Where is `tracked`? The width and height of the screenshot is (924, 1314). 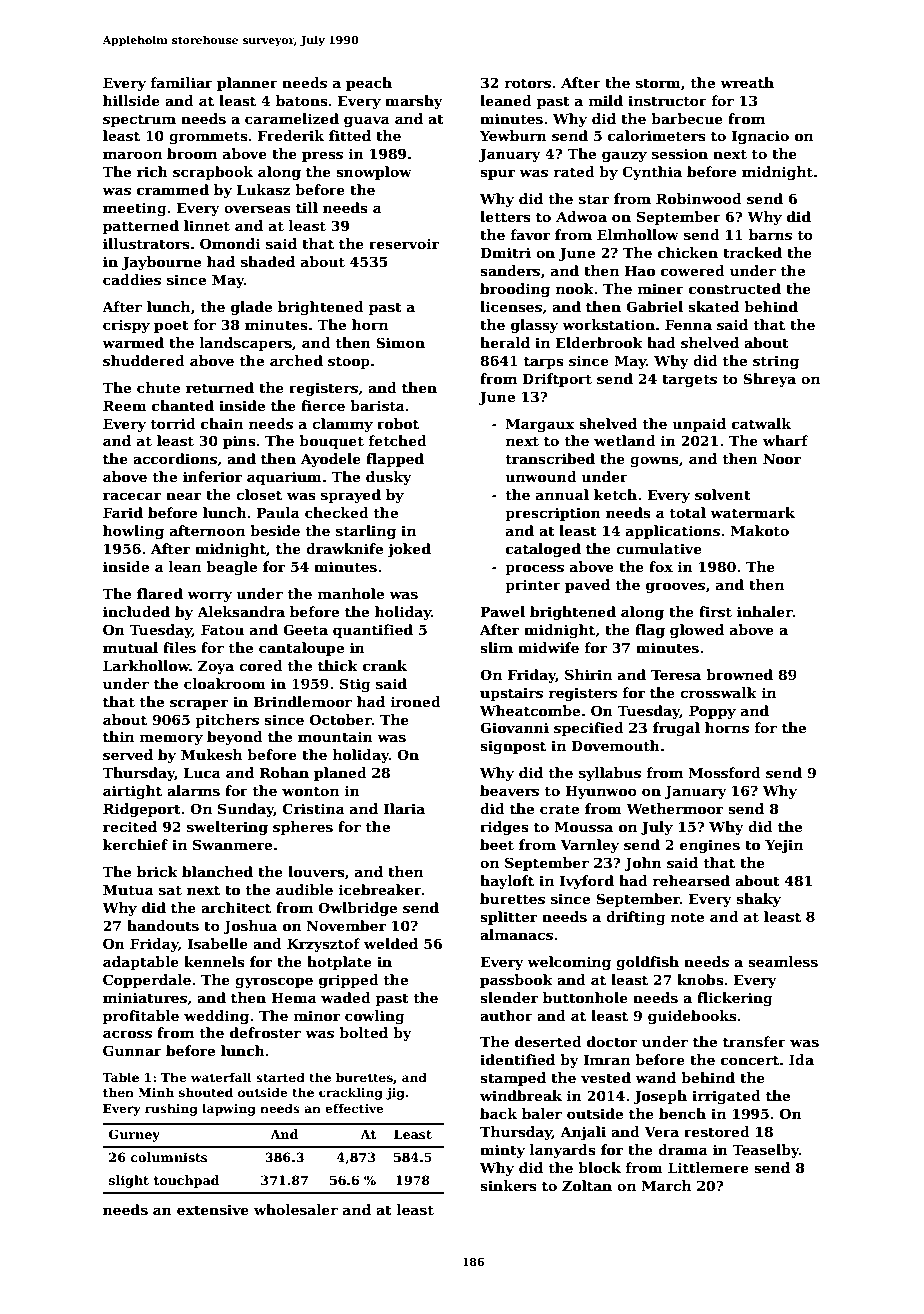 tracked is located at coordinates (752, 252).
